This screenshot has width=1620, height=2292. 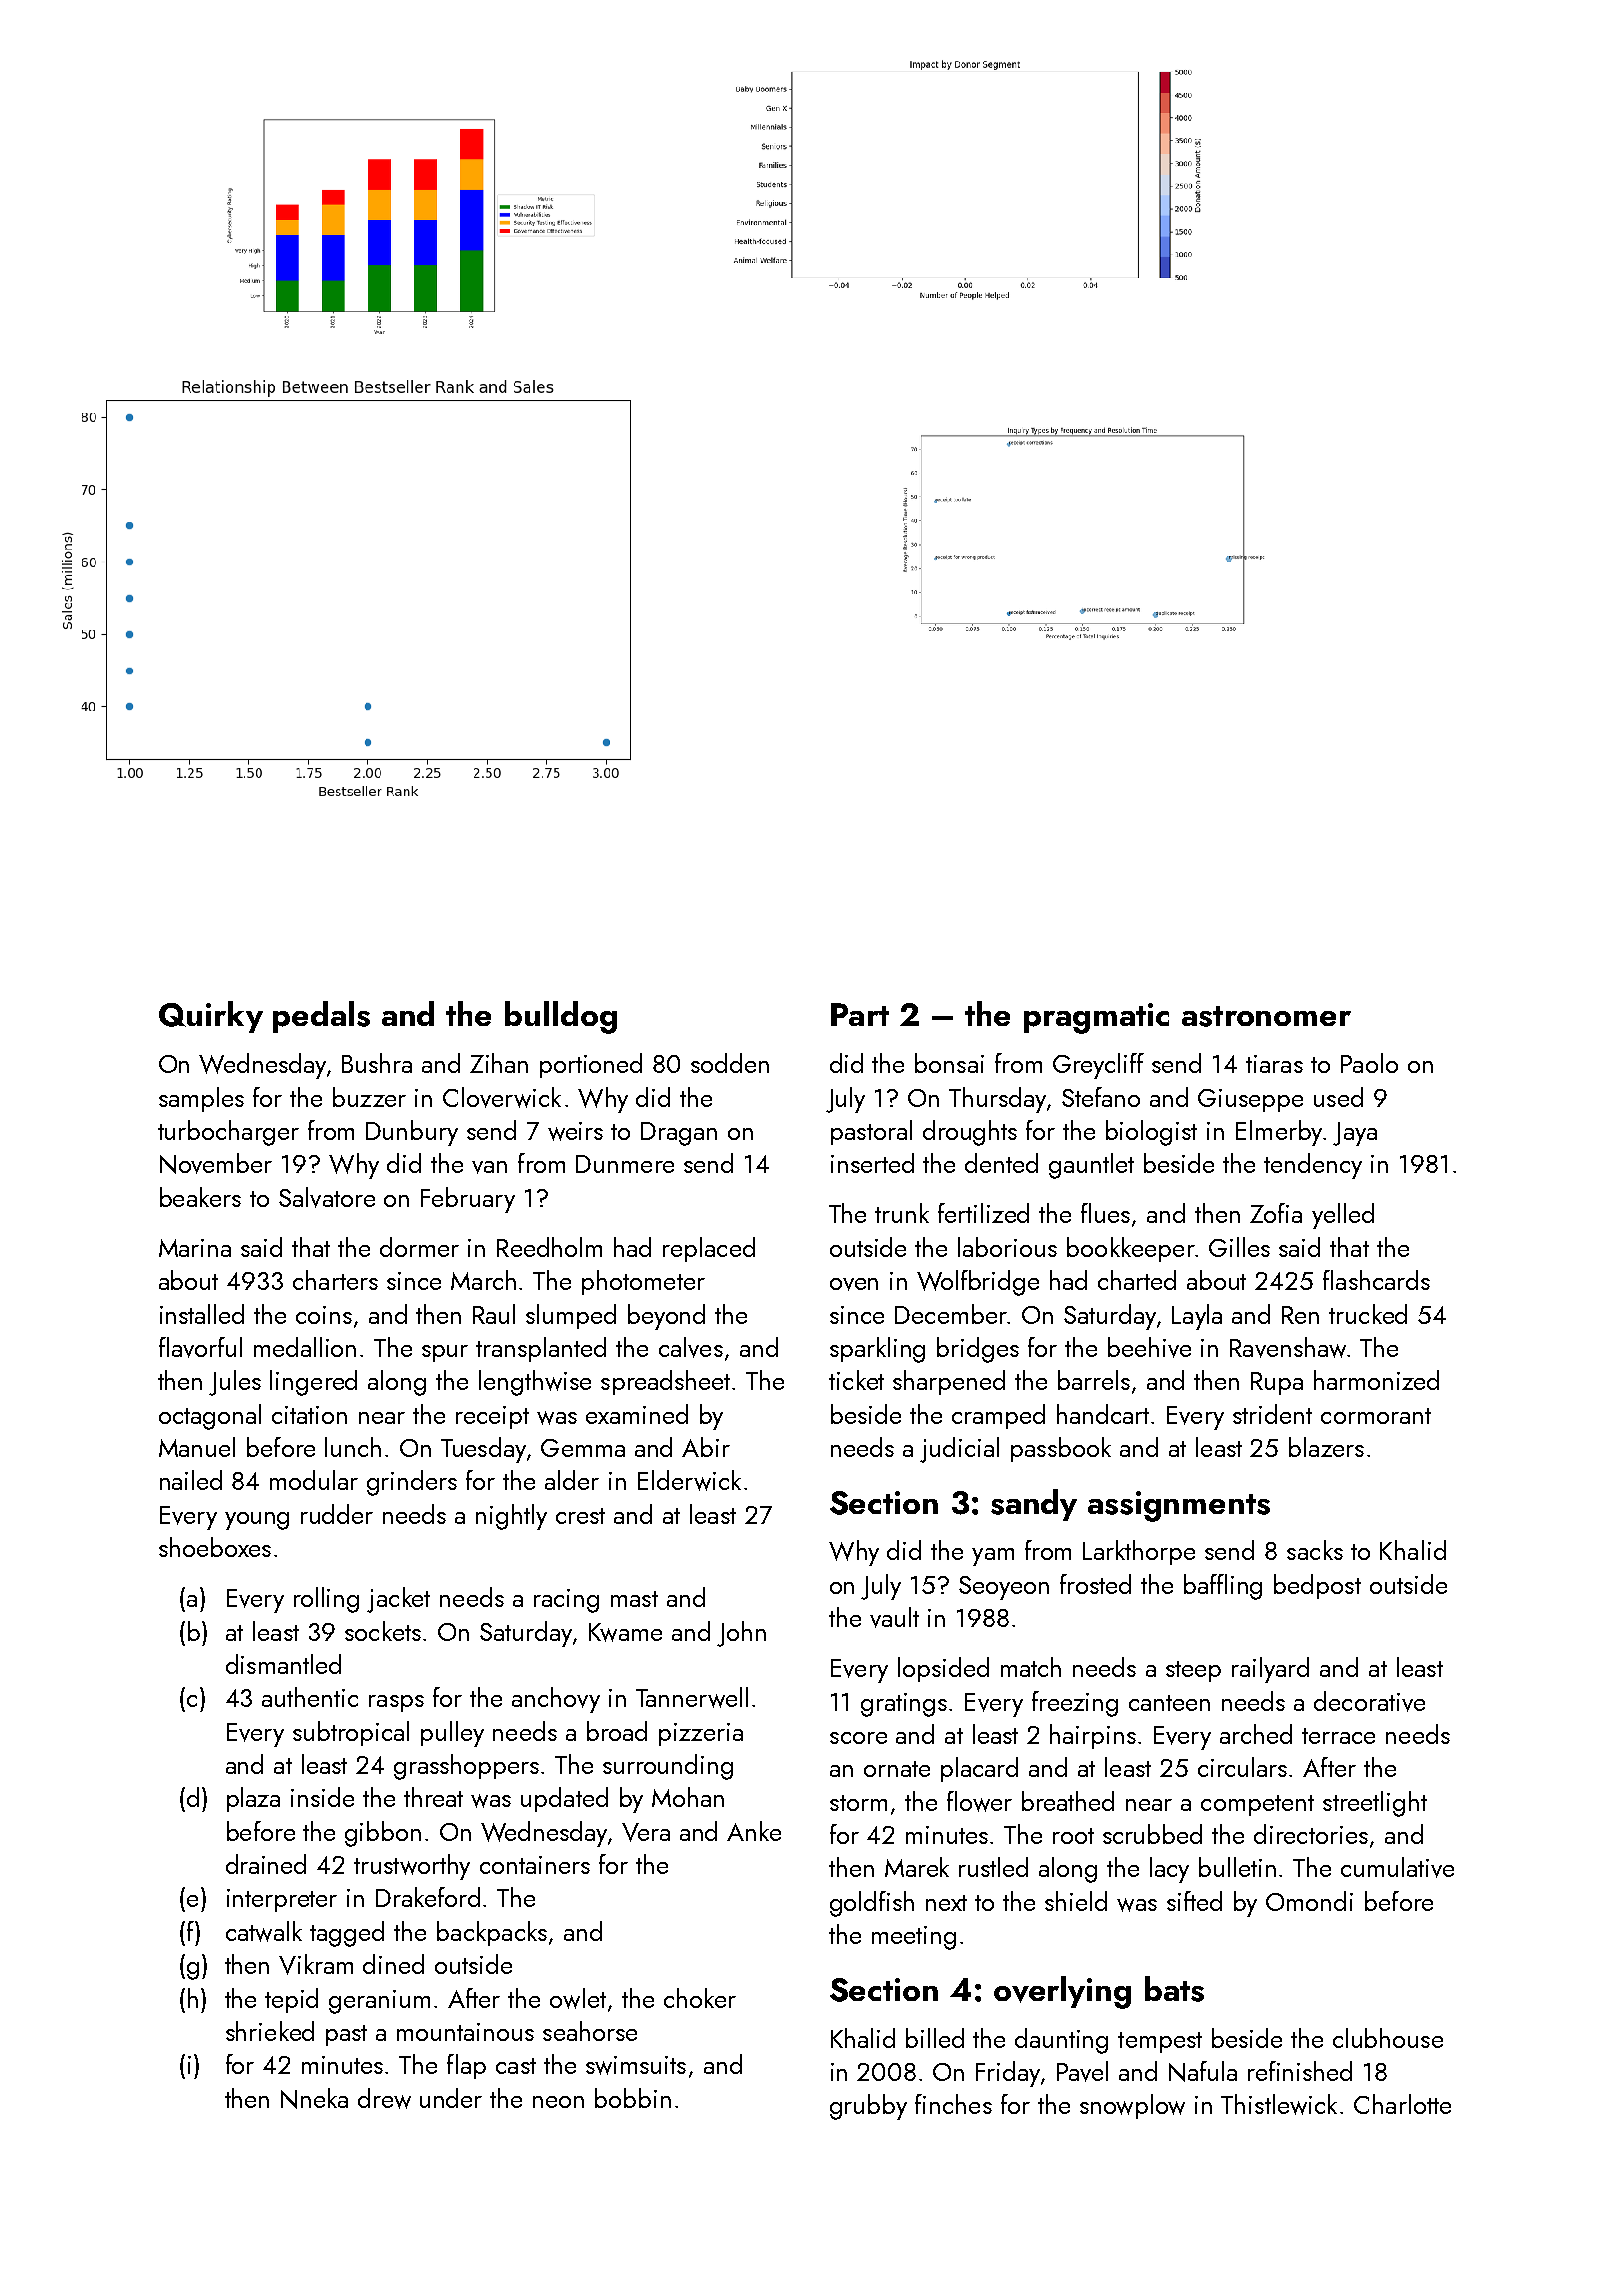 I want to click on weirs, so click(x=575, y=1131).
